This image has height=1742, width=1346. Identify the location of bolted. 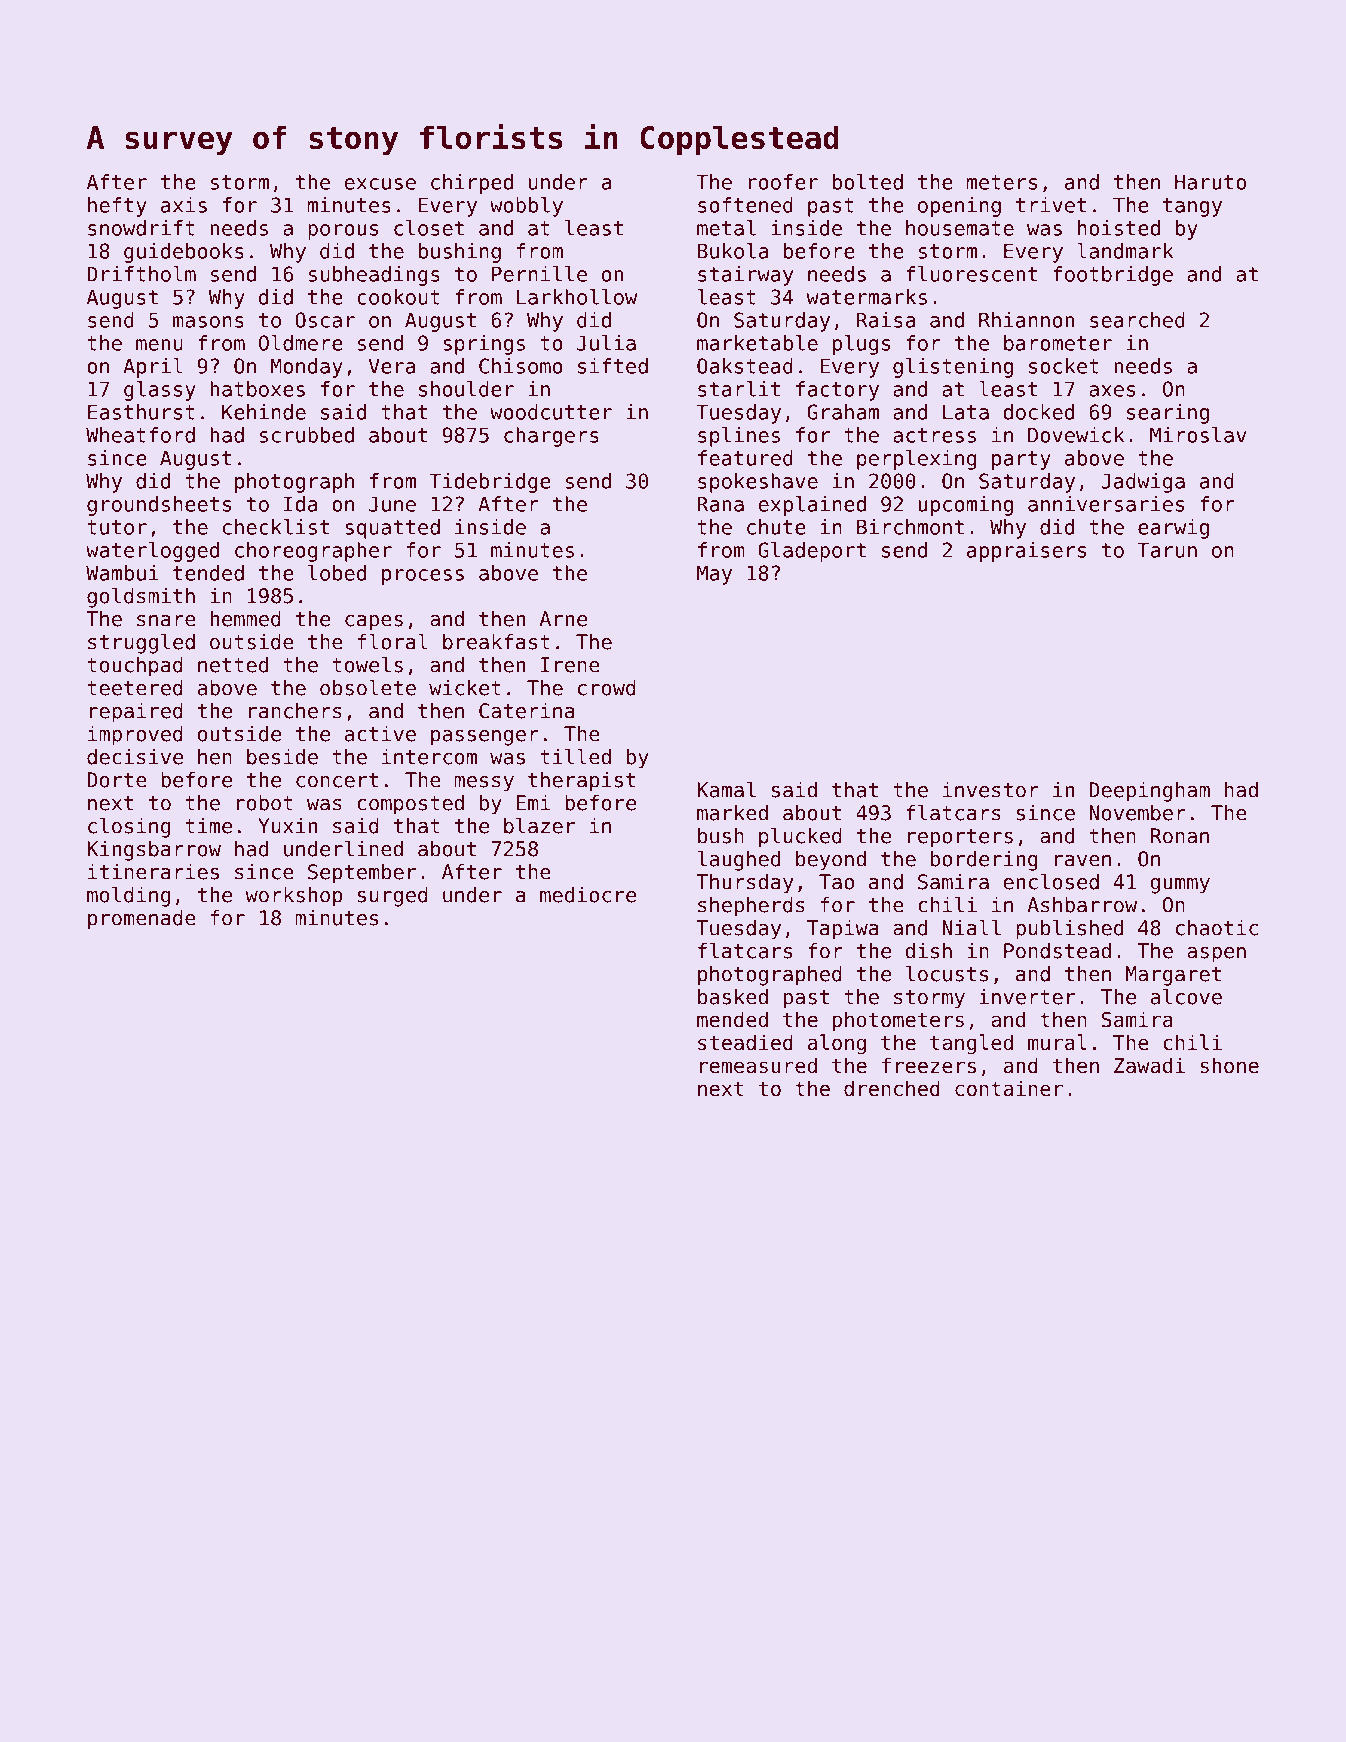
(868, 182).
